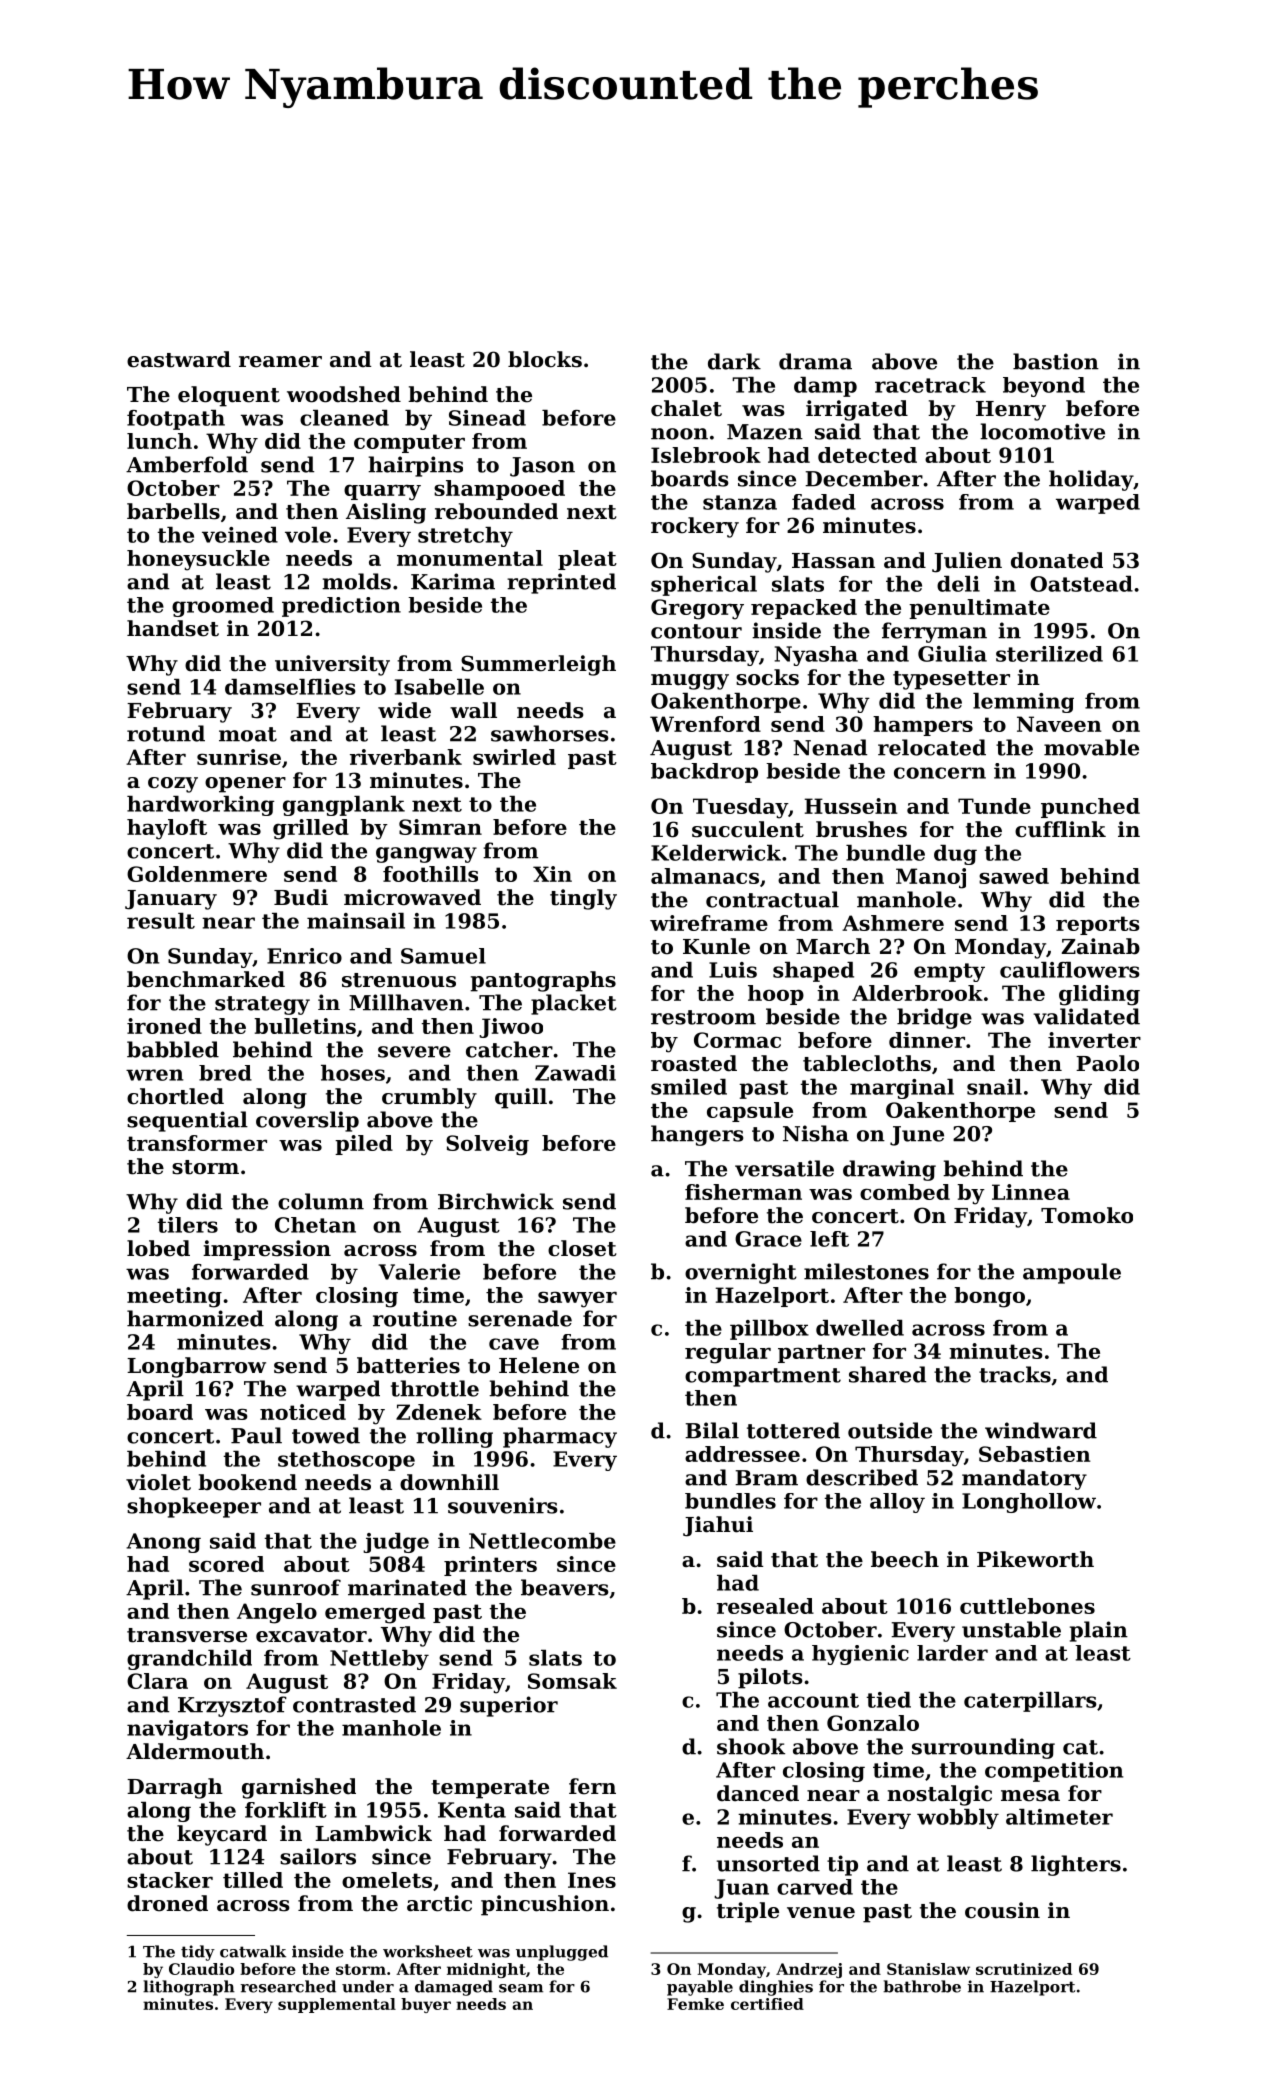 The width and height of the page is (1267, 2087). What do you see at coordinates (816, 1133) in the page?
I see `Nisha` at bounding box center [816, 1133].
